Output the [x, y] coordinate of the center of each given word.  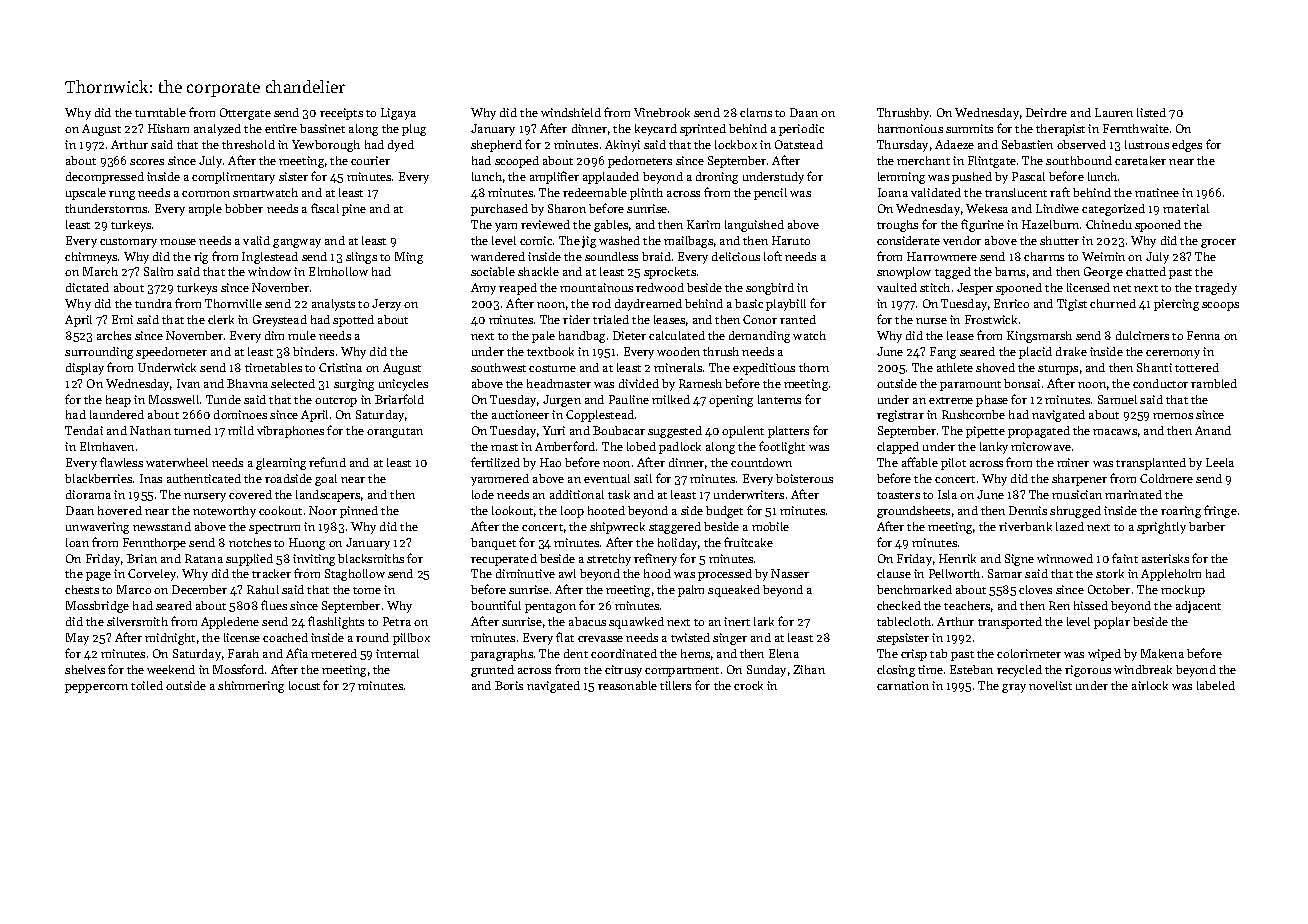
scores [147, 162]
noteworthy [224, 512]
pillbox [411, 639]
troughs [897, 226]
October [1109, 589]
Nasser [790, 573]
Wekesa [987, 208]
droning [717, 178]
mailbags [688, 242]
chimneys [91, 258]
